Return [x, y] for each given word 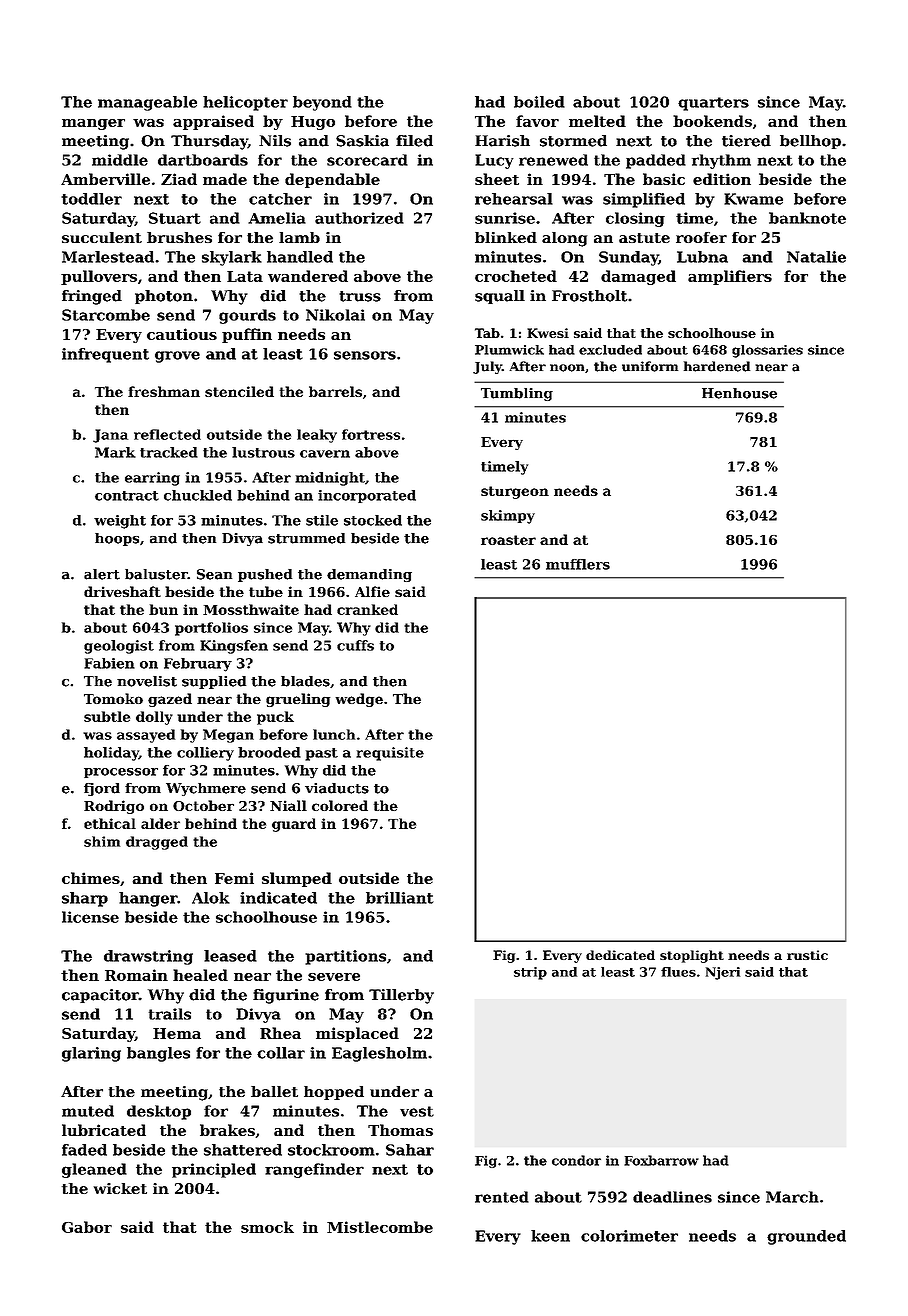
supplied [214, 682]
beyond [322, 103]
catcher [280, 199]
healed [200, 975]
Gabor [87, 1227]
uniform [650, 366]
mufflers [578, 564]
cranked [367, 609]
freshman [164, 391]
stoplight [692, 956]
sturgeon [515, 492]
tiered [746, 141]
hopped [334, 1093]
